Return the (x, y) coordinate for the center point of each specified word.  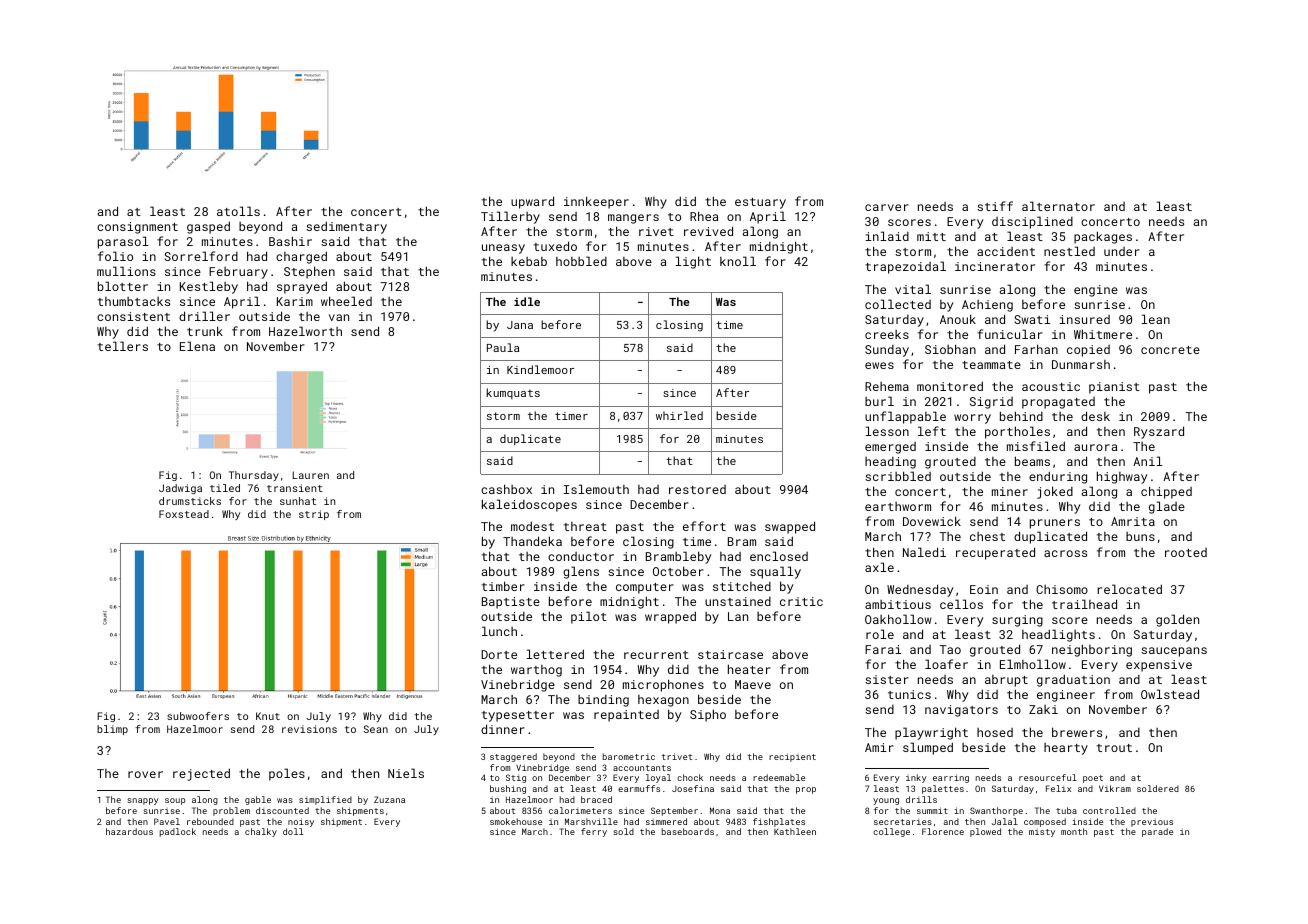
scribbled (898, 476)
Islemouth (596, 489)
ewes (879, 365)
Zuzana (389, 799)
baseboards (688, 831)
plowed (985, 832)
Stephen (309, 272)
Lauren (311, 475)
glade (1167, 507)
